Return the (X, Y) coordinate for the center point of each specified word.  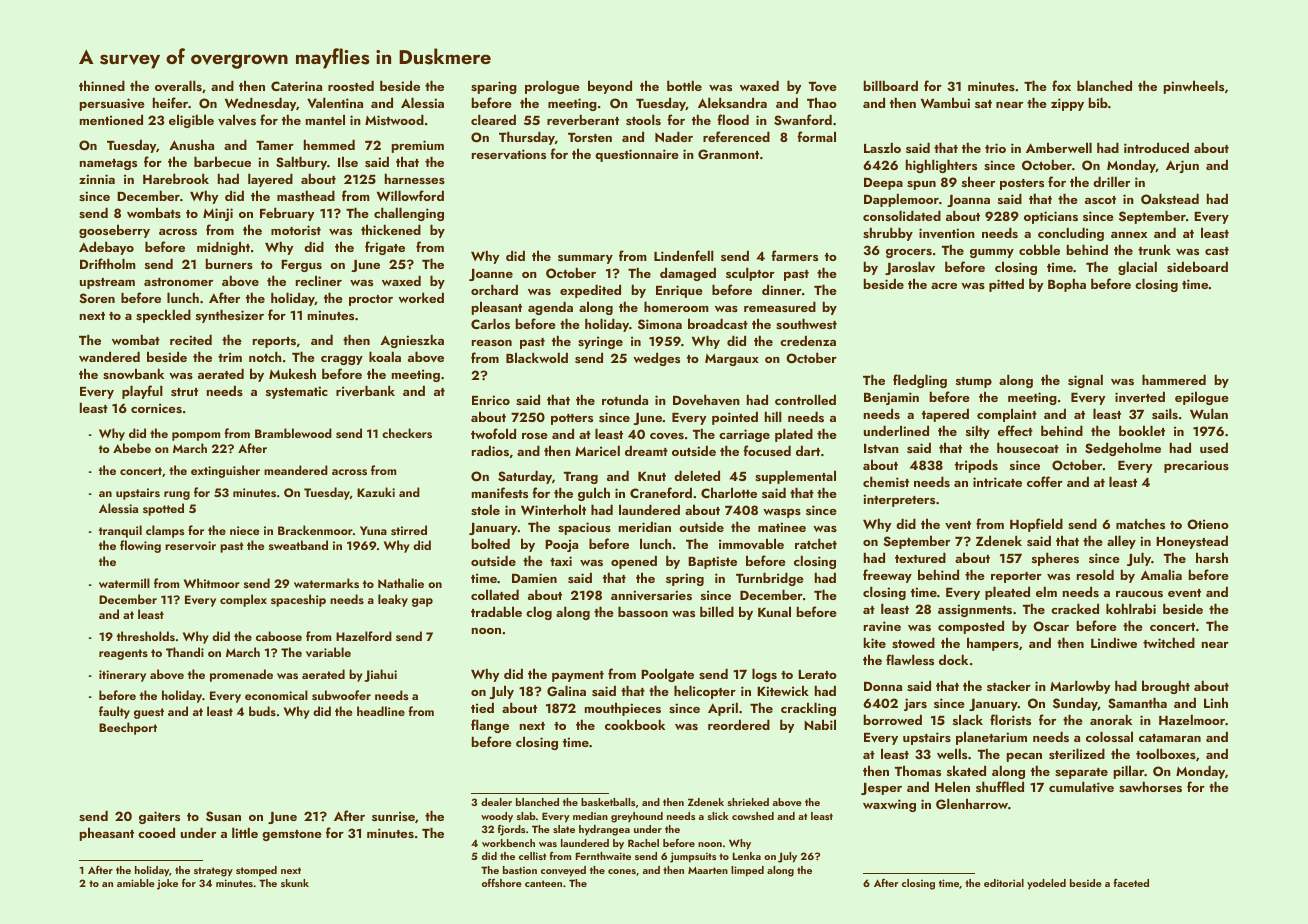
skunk (295, 883)
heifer (170, 102)
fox (1061, 85)
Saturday (525, 477)
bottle (684, 85)
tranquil (120, 531)
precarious (1196, 466)
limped (747, 871)
